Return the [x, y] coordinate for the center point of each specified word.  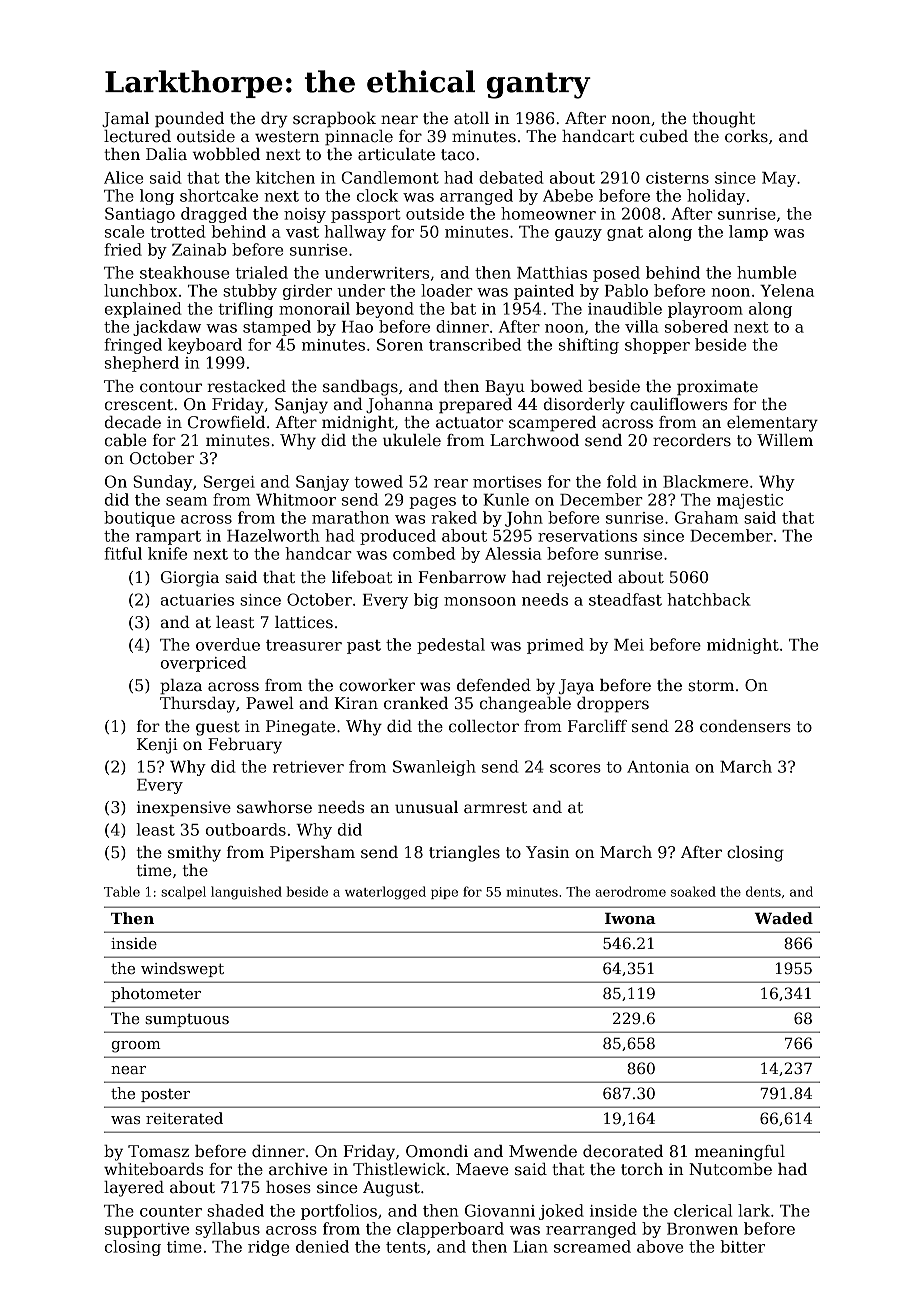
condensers [745, 726]
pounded [189, 120]
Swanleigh [434, 768]
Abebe [568, 195]
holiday [716, 197]
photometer [156, 994]
